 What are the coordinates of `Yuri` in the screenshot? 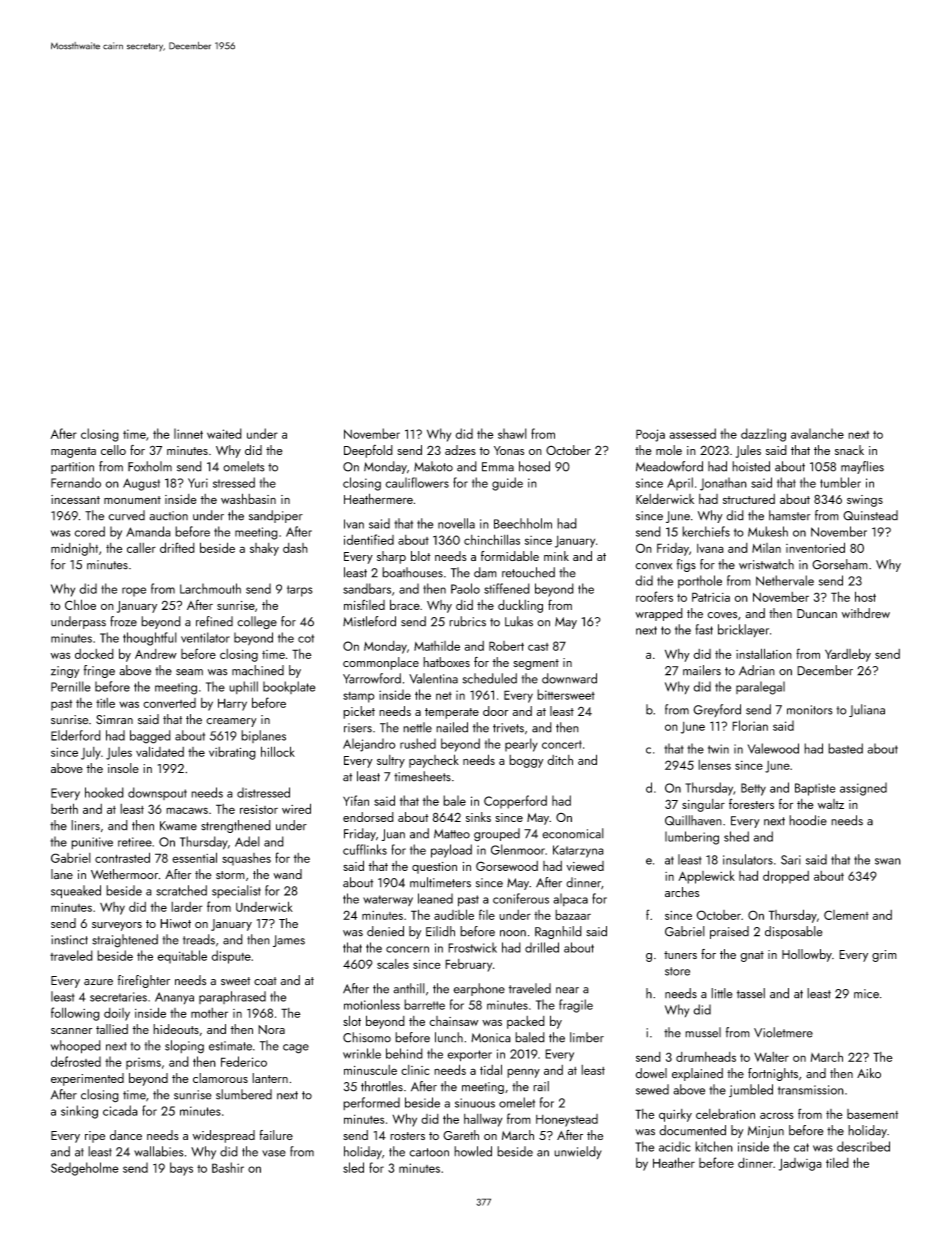 It's located at (198, 483).
